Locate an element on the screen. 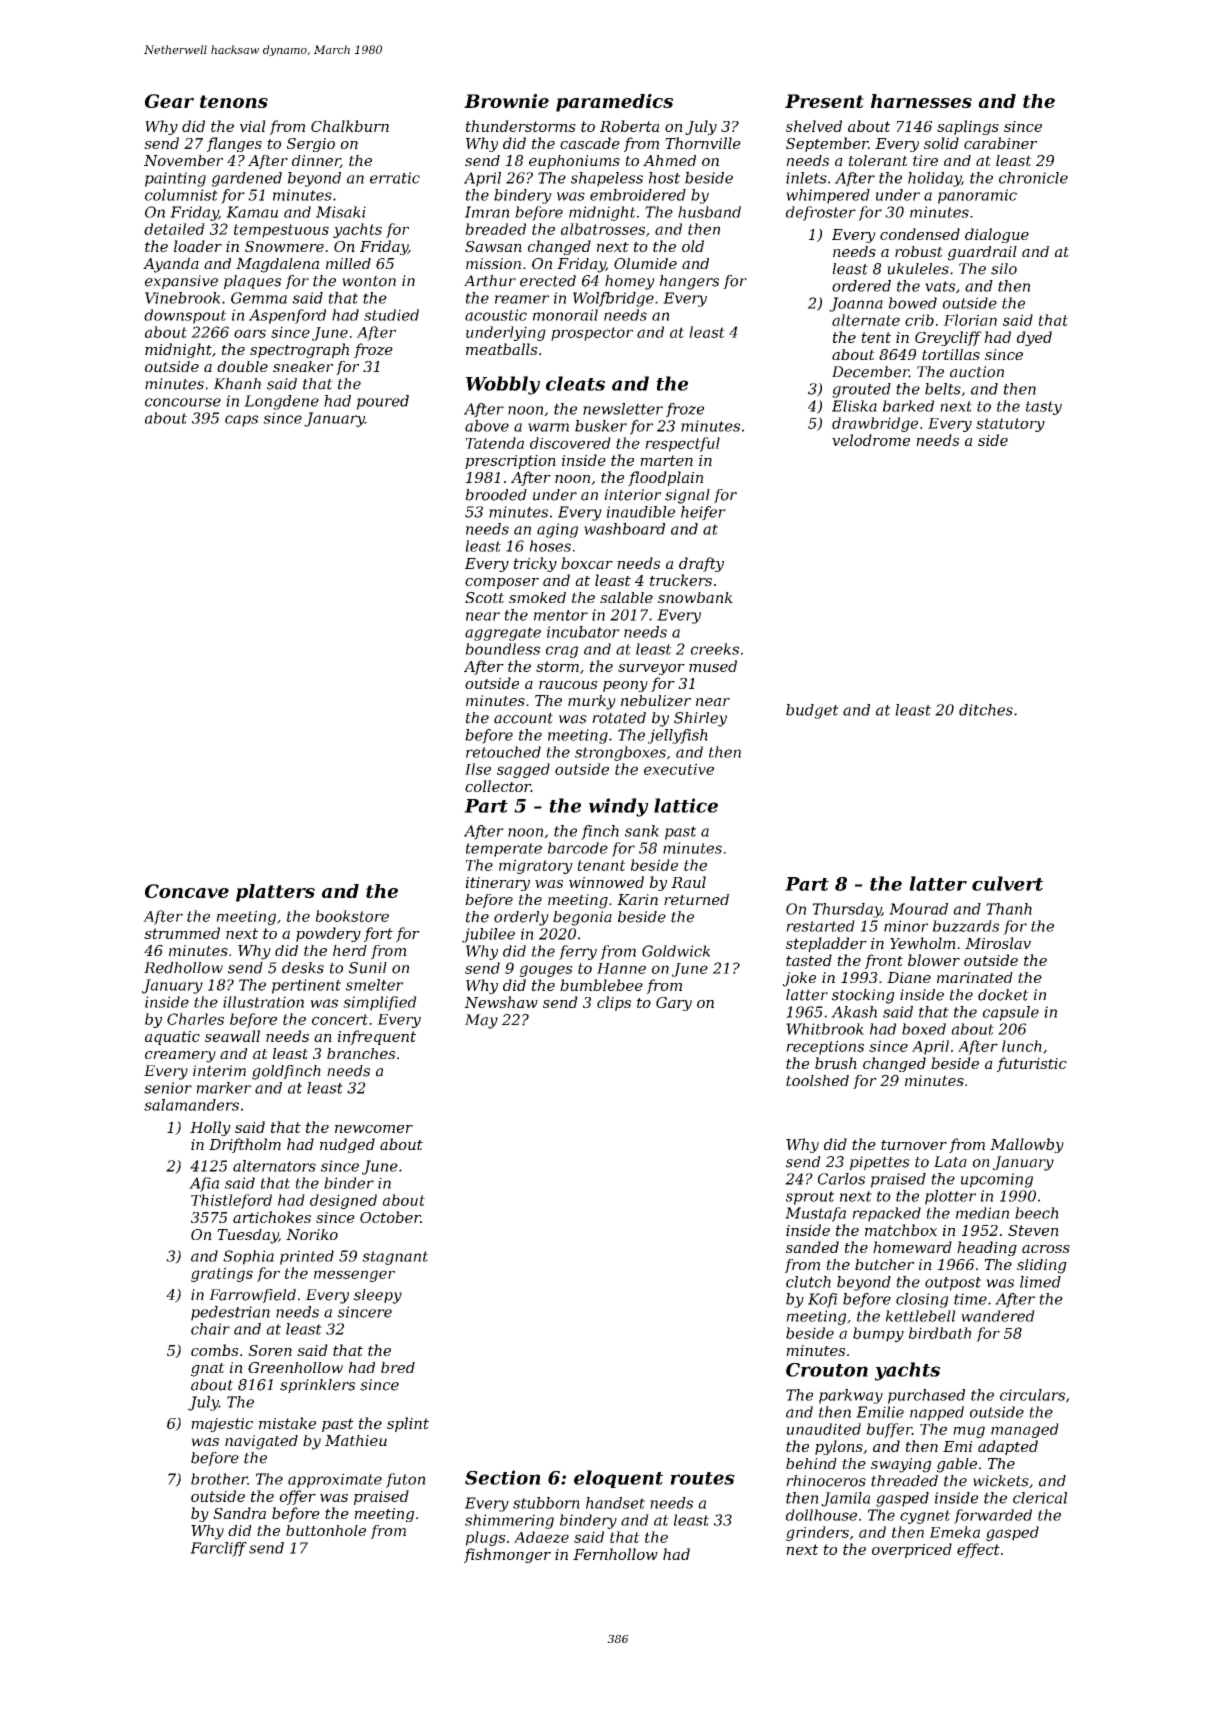 This screenshot has width=1215, height=1718. double is located at coordinates (242, 366).
